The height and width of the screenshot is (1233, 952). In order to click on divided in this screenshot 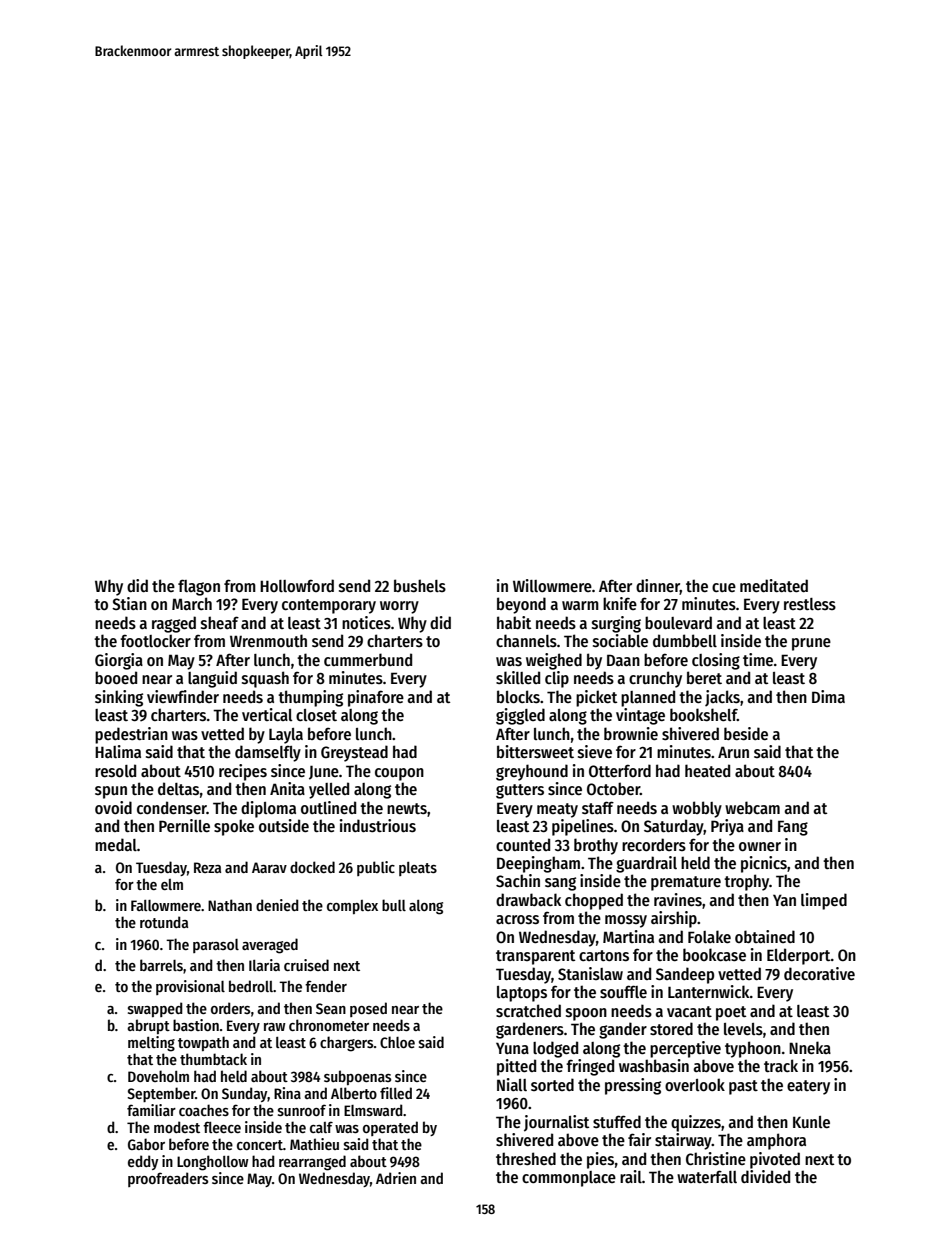, I will do `click(765, 1176)`.
